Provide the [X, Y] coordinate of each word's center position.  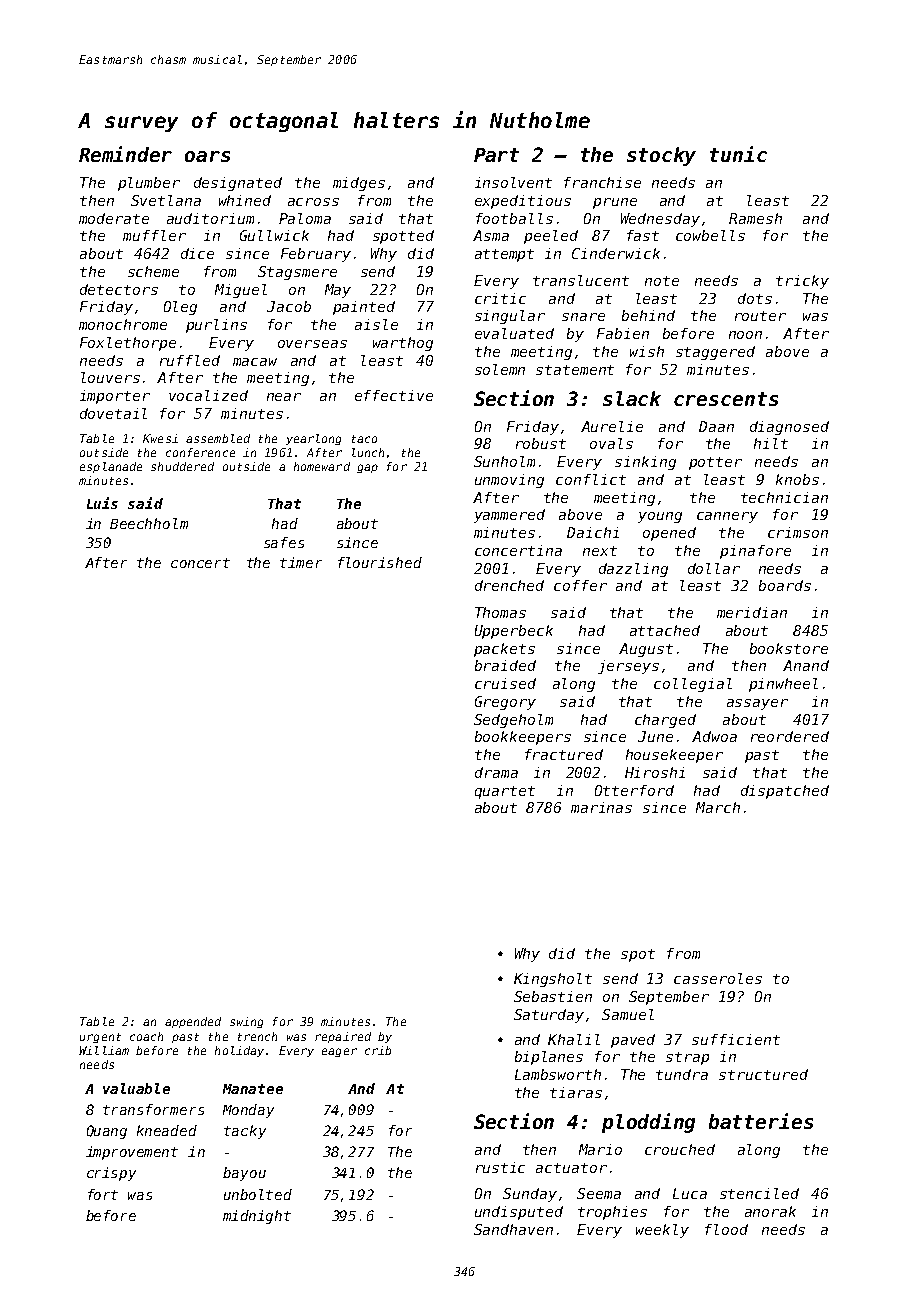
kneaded [167, 1130]
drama [496, 772]
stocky [661, 156]
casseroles [718, 978]
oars [207, 156]
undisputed [519, 1213]
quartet [505, 792]
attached [665, 630]
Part [496, 155]
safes [284, 542]
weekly [662, 1231]
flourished [380, 562]
